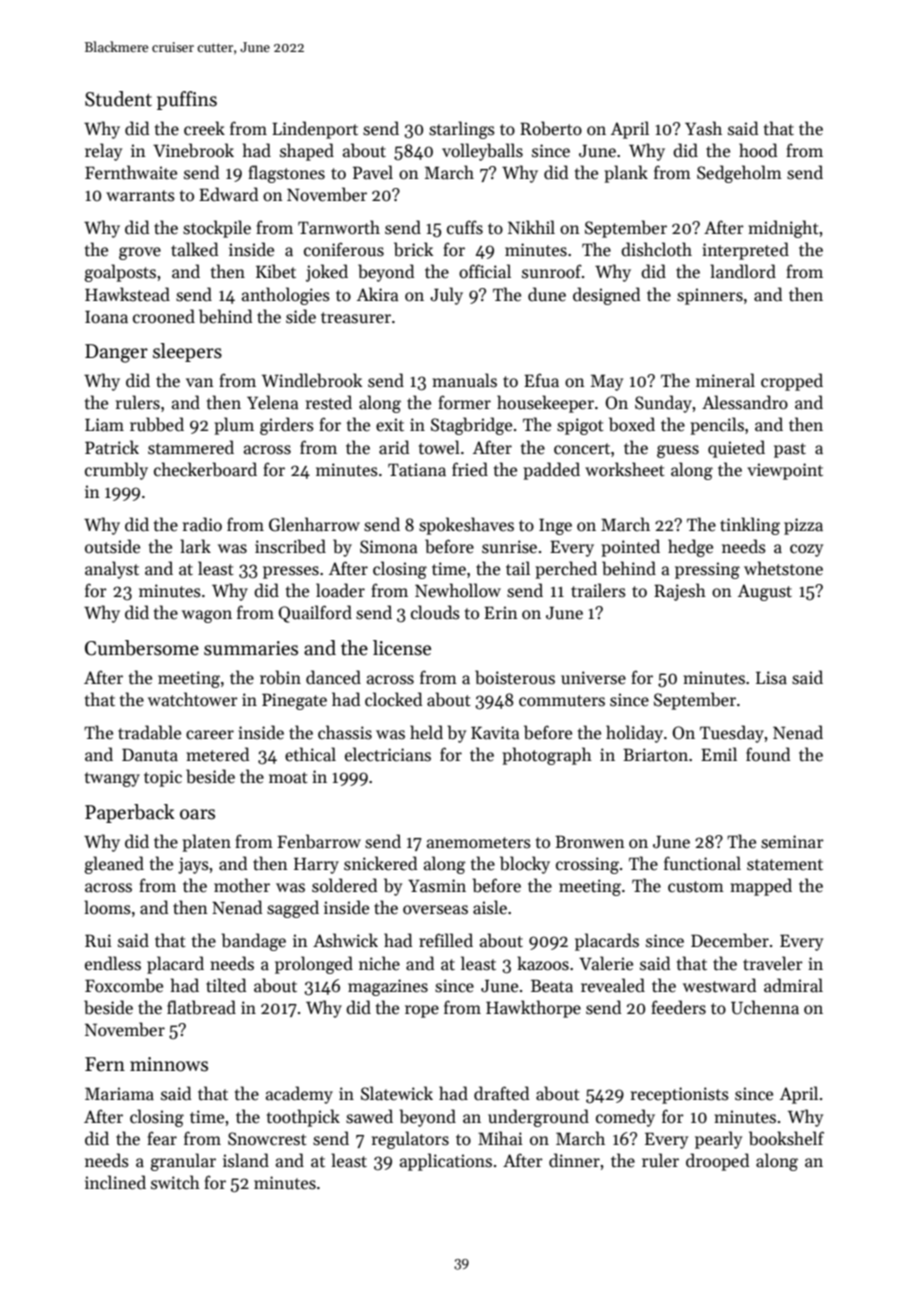 The height and width of the screenshot is (1316, 908). What do you see at coordinates (703, 128) in the screenshot?
I see `Yash` at bounding box center [703, 128].
